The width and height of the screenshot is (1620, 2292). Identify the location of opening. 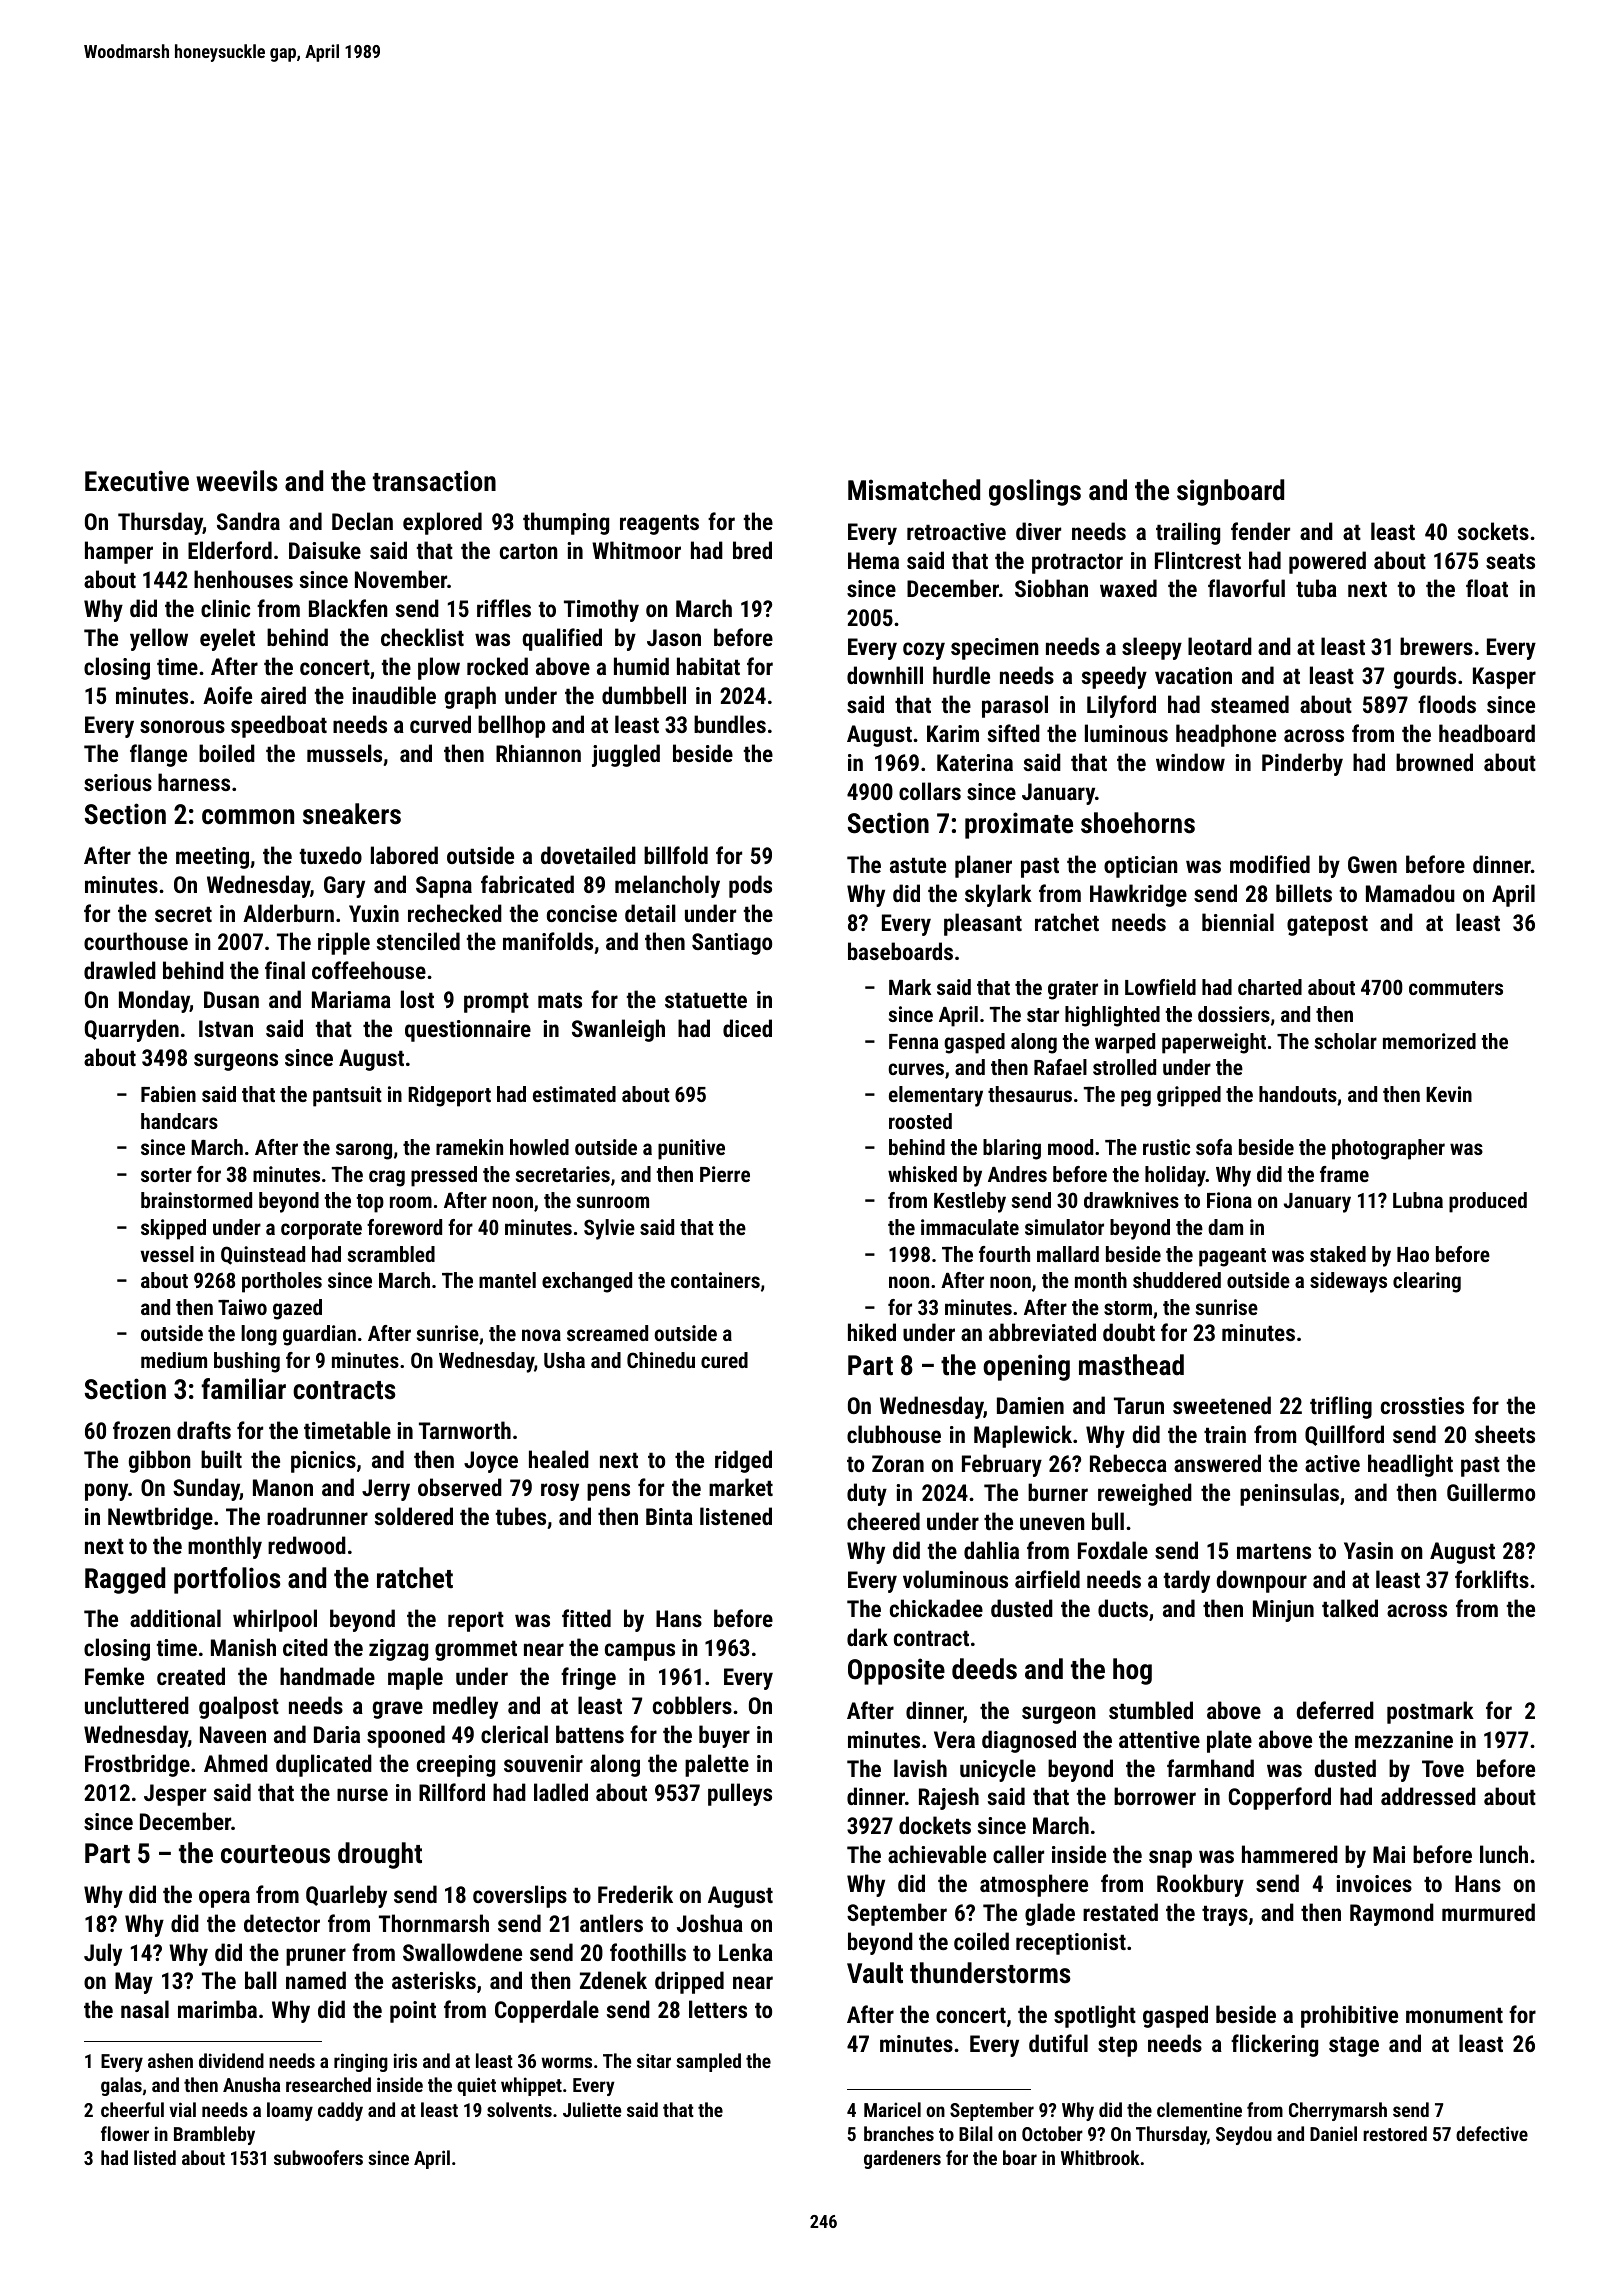
(1026, 1367).
